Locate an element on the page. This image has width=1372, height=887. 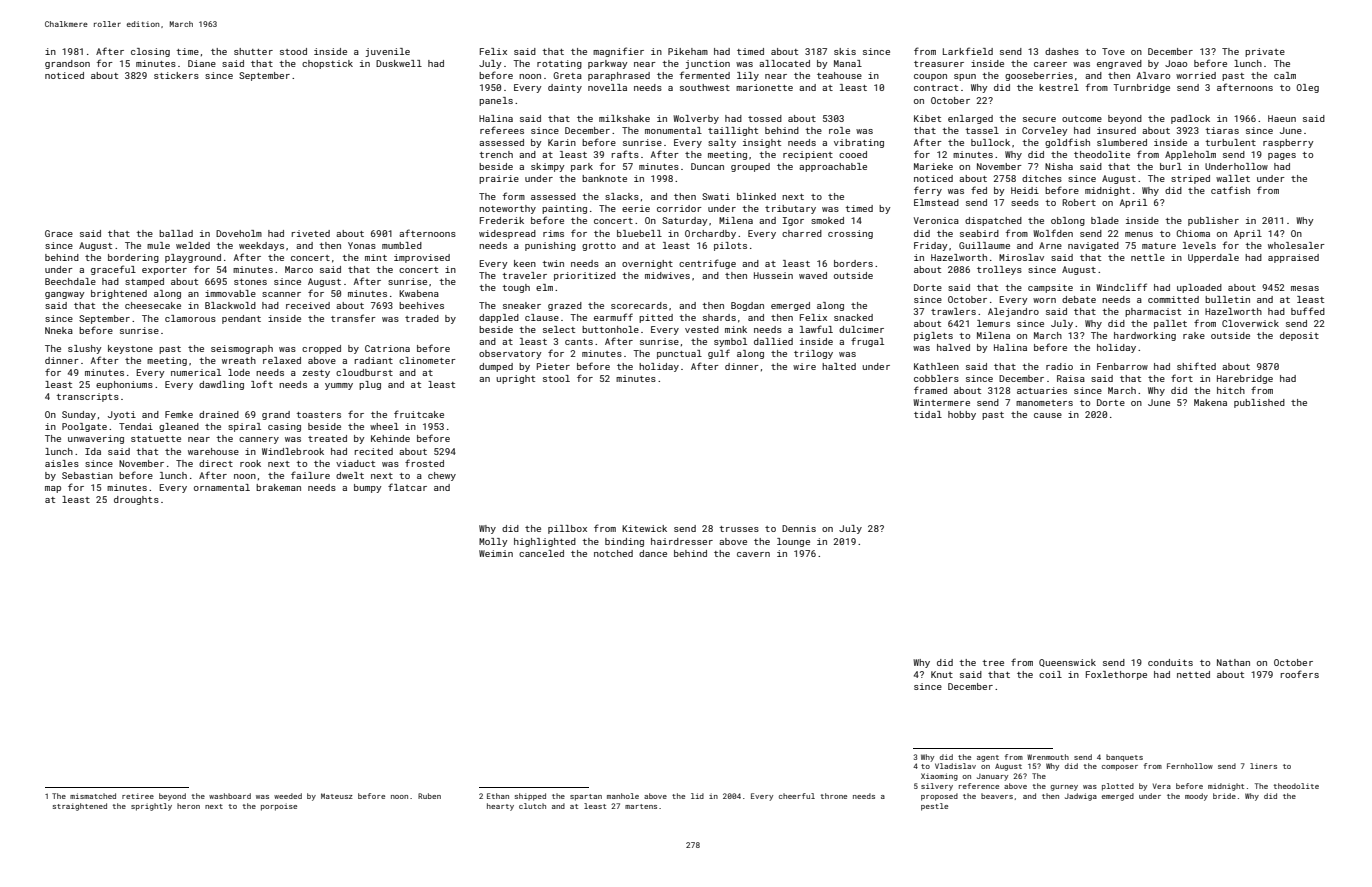
slumbered is located at coordinates (1122, 142).
